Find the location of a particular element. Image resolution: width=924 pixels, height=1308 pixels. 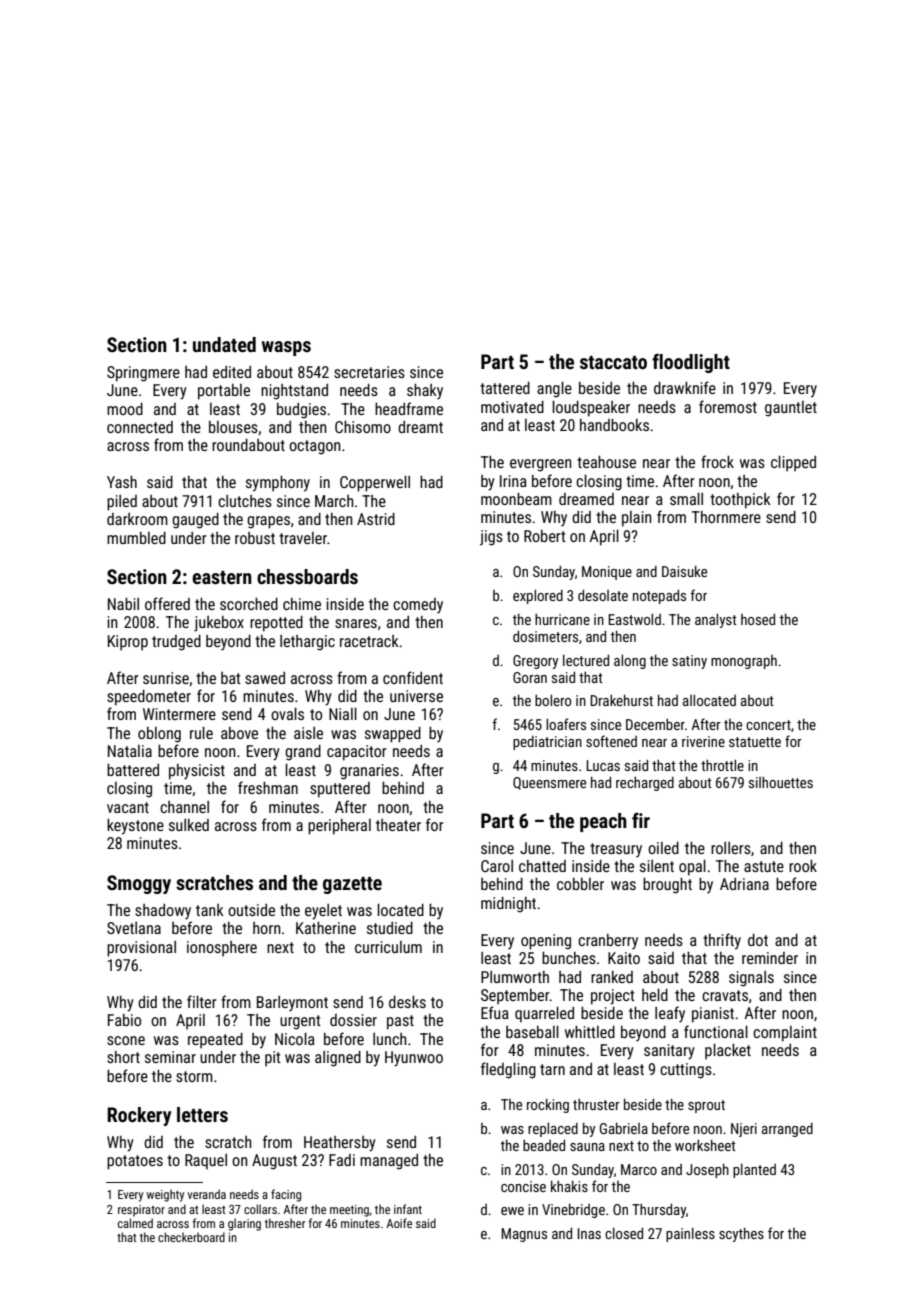

undated is located at coordinates (224, 344).
